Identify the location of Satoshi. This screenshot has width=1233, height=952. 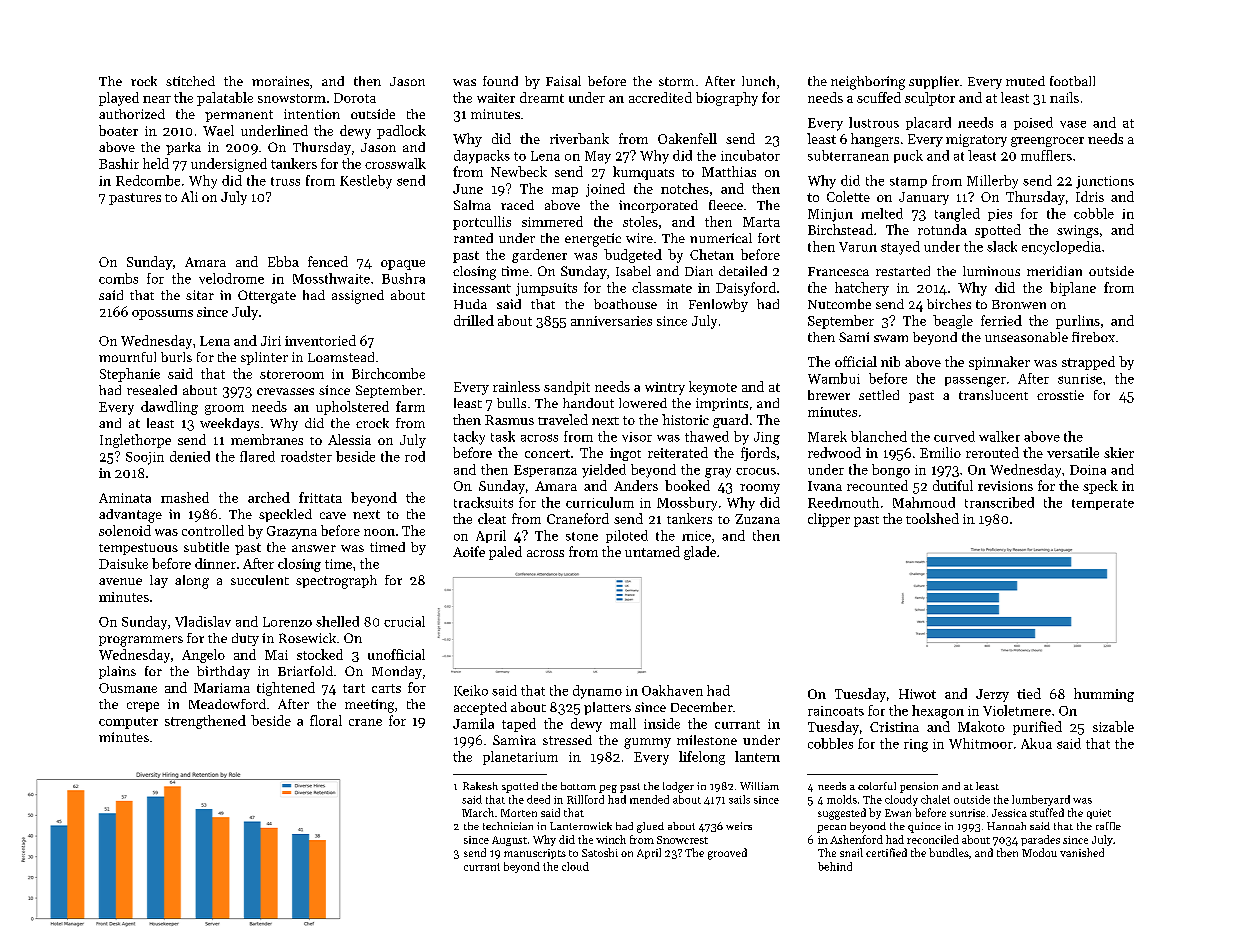
(600, 852).
